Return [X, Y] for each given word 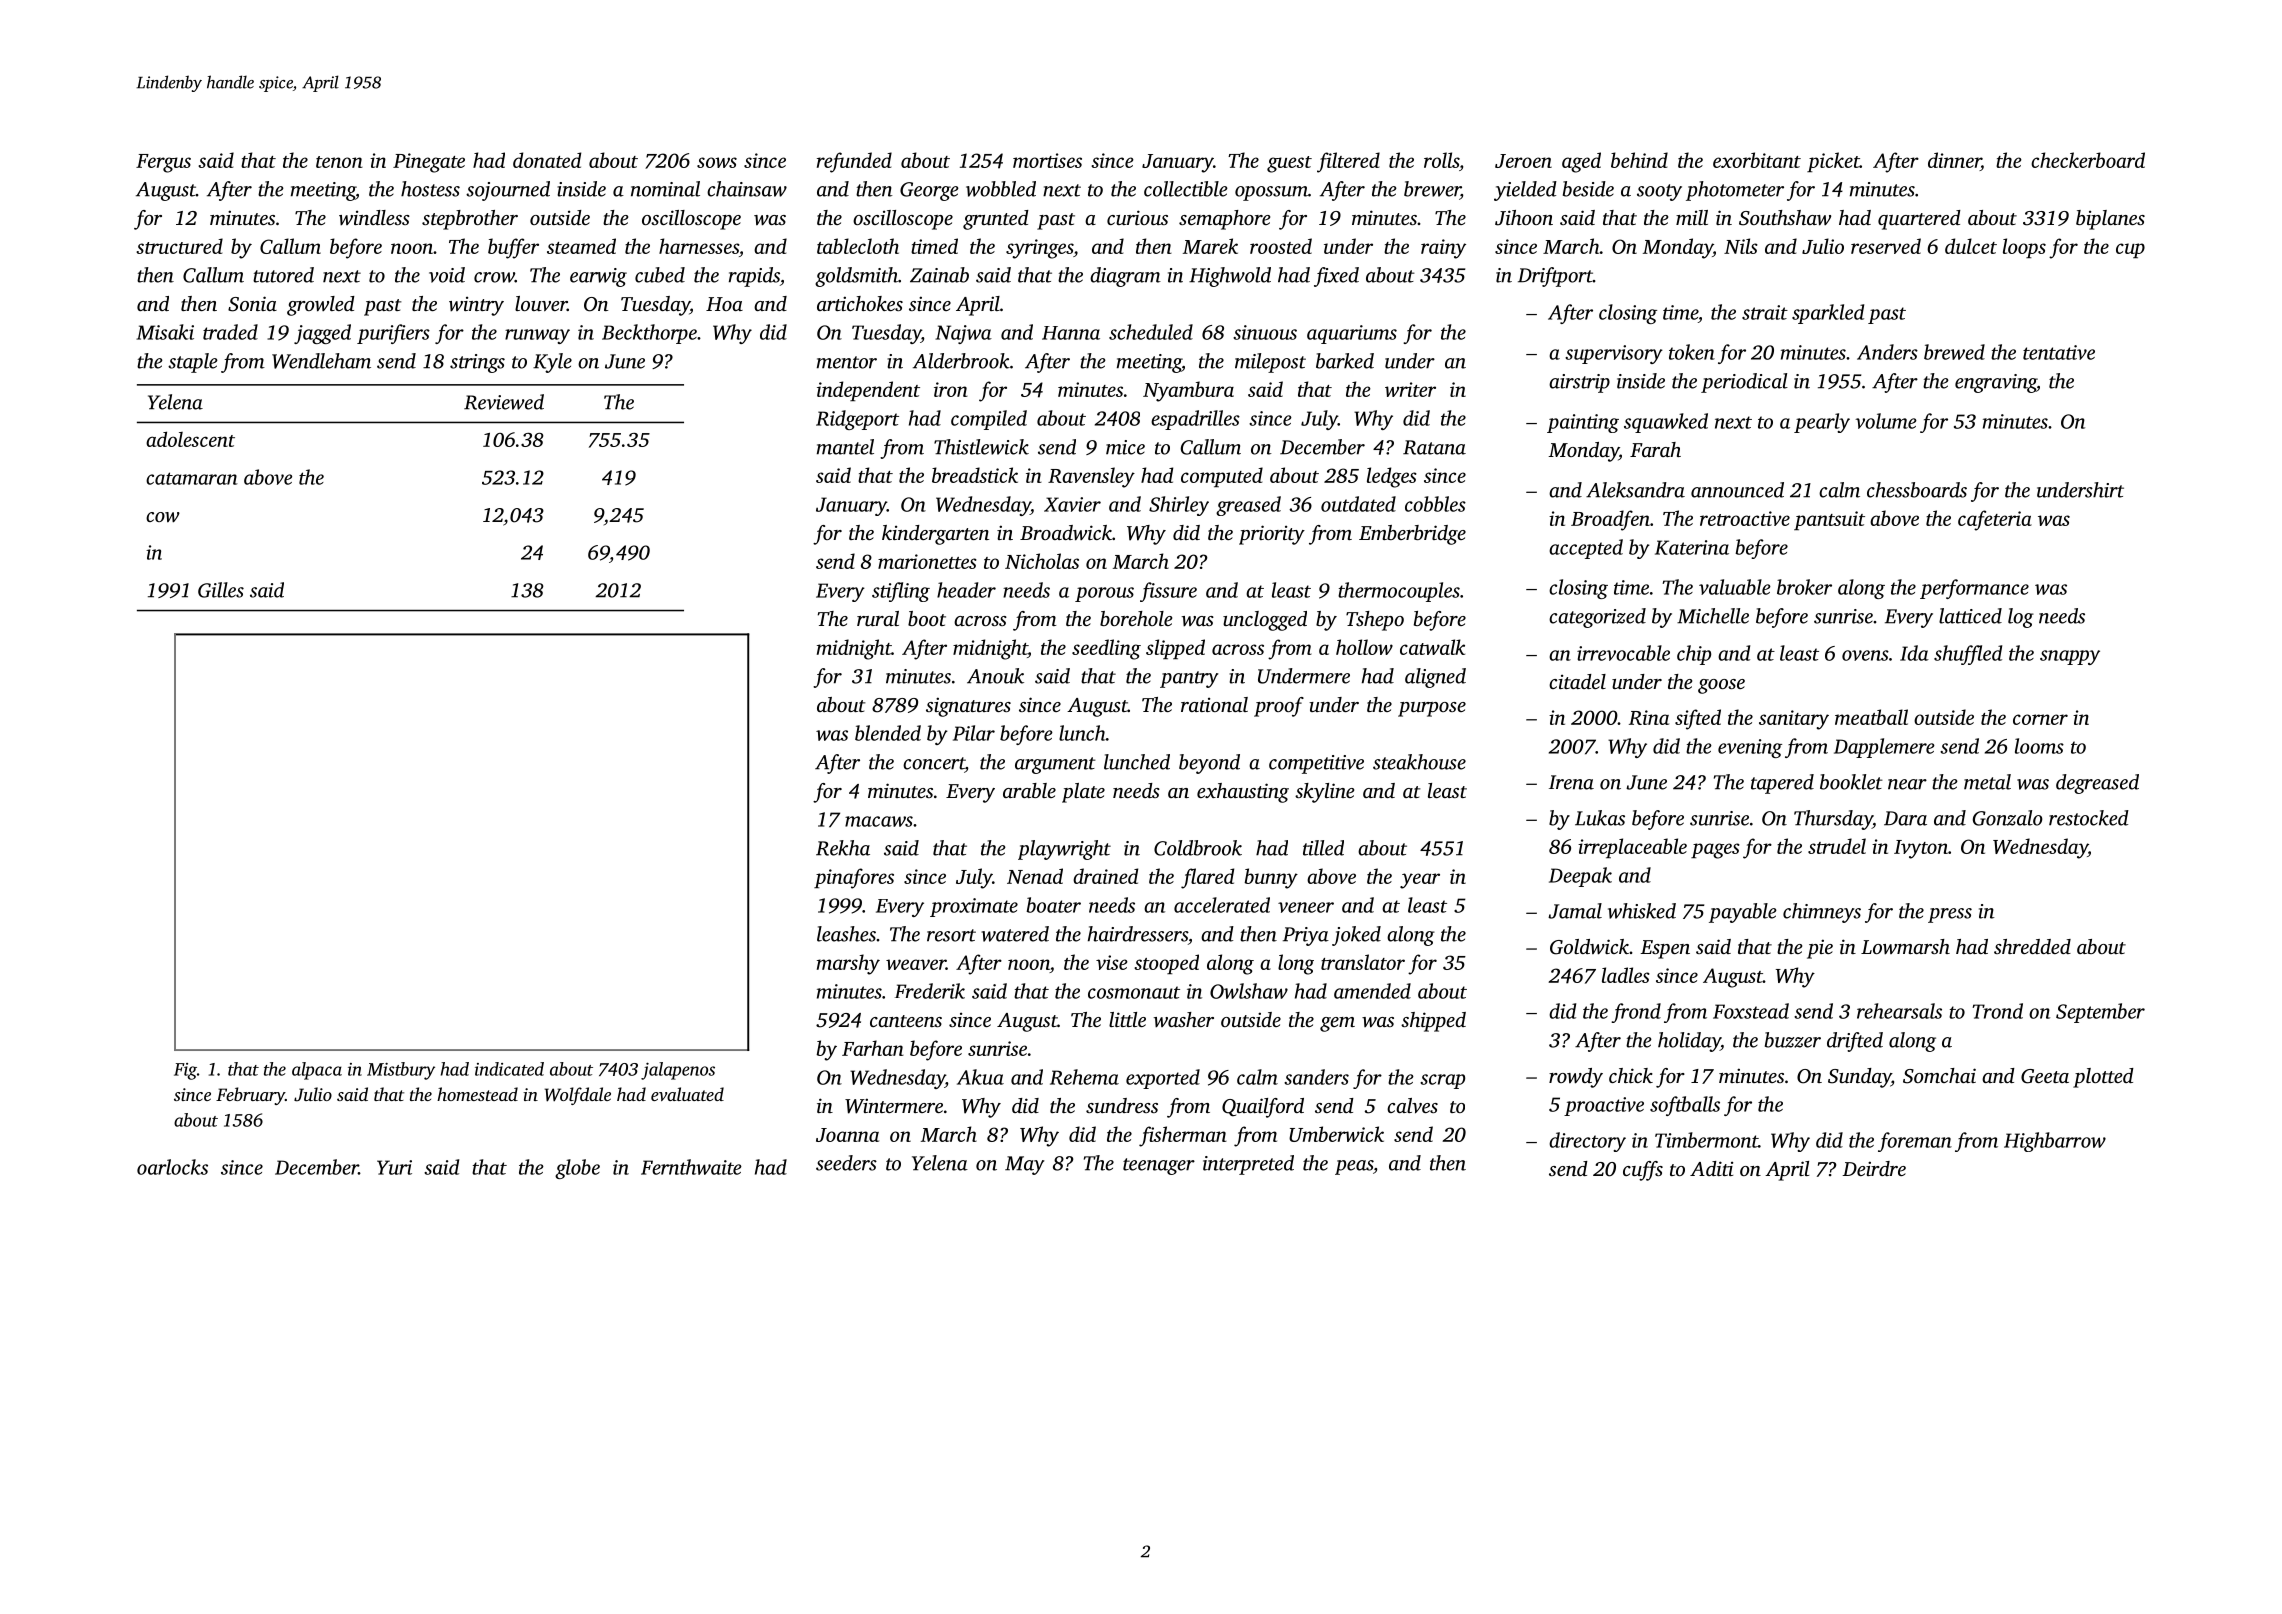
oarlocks [172, 1167]
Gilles [221, 590]
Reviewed [504, 402]
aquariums [1352, 334]
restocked [2089, 818]
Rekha [843, 848]
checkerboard [2088, 160]
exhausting [1243, 793]
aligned [1435, 678]
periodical [1744, 383]
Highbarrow [2055, 1142]
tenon [339, 162]
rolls [1441, 160]
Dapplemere [1884, 748]
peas [1354, 1167]
